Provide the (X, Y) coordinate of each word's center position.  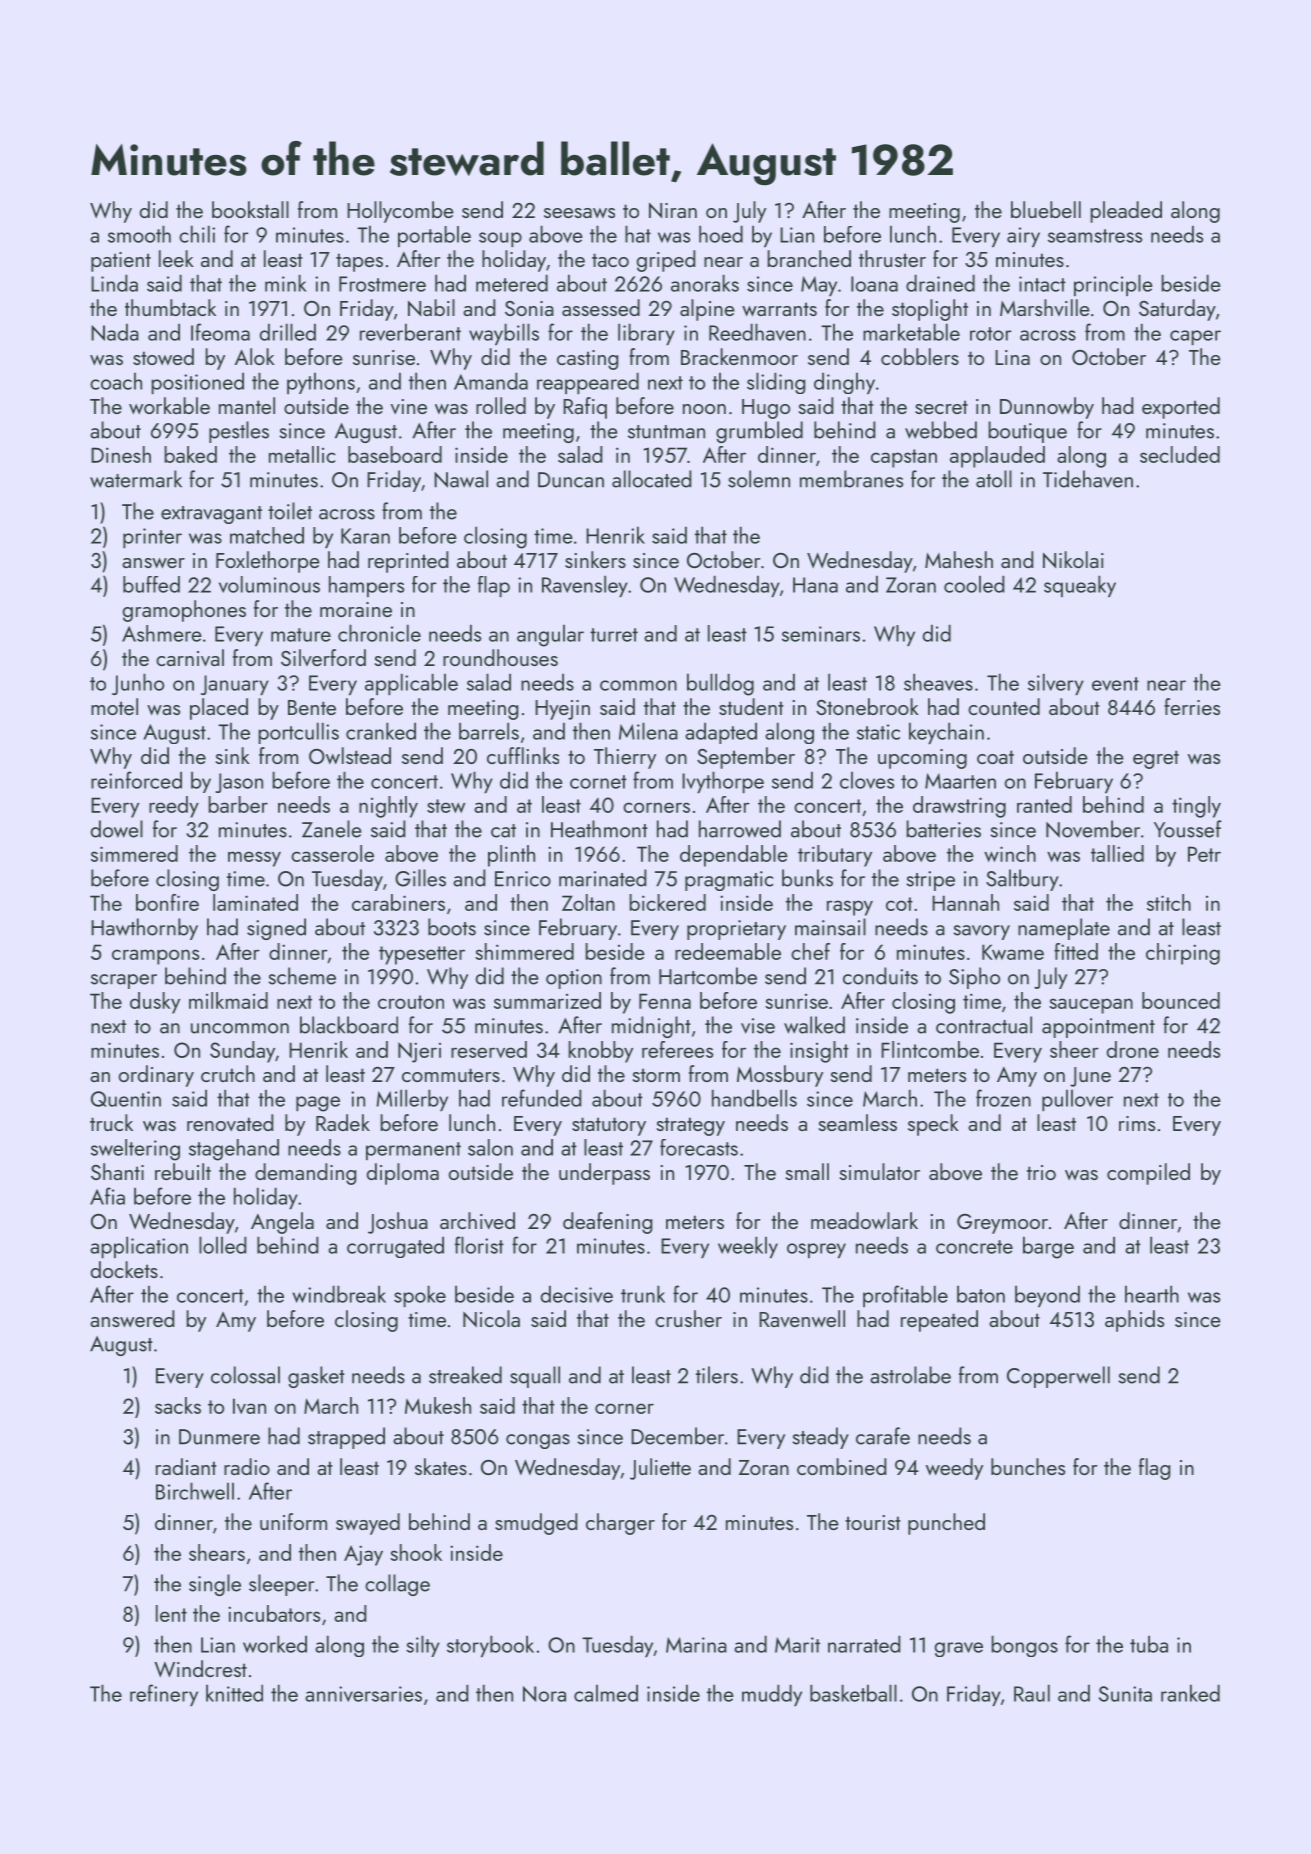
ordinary (156, 1076)
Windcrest (200, 1668)
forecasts (699, 1147)
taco (610, 260)
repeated (939, 1321)
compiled (1148, 1174)
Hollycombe (400, 212)
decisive (577, 1294)
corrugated (395, 1247)
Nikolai (1073, 559)
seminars (821, 634)
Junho (138, 684)
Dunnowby (1047, 408)
